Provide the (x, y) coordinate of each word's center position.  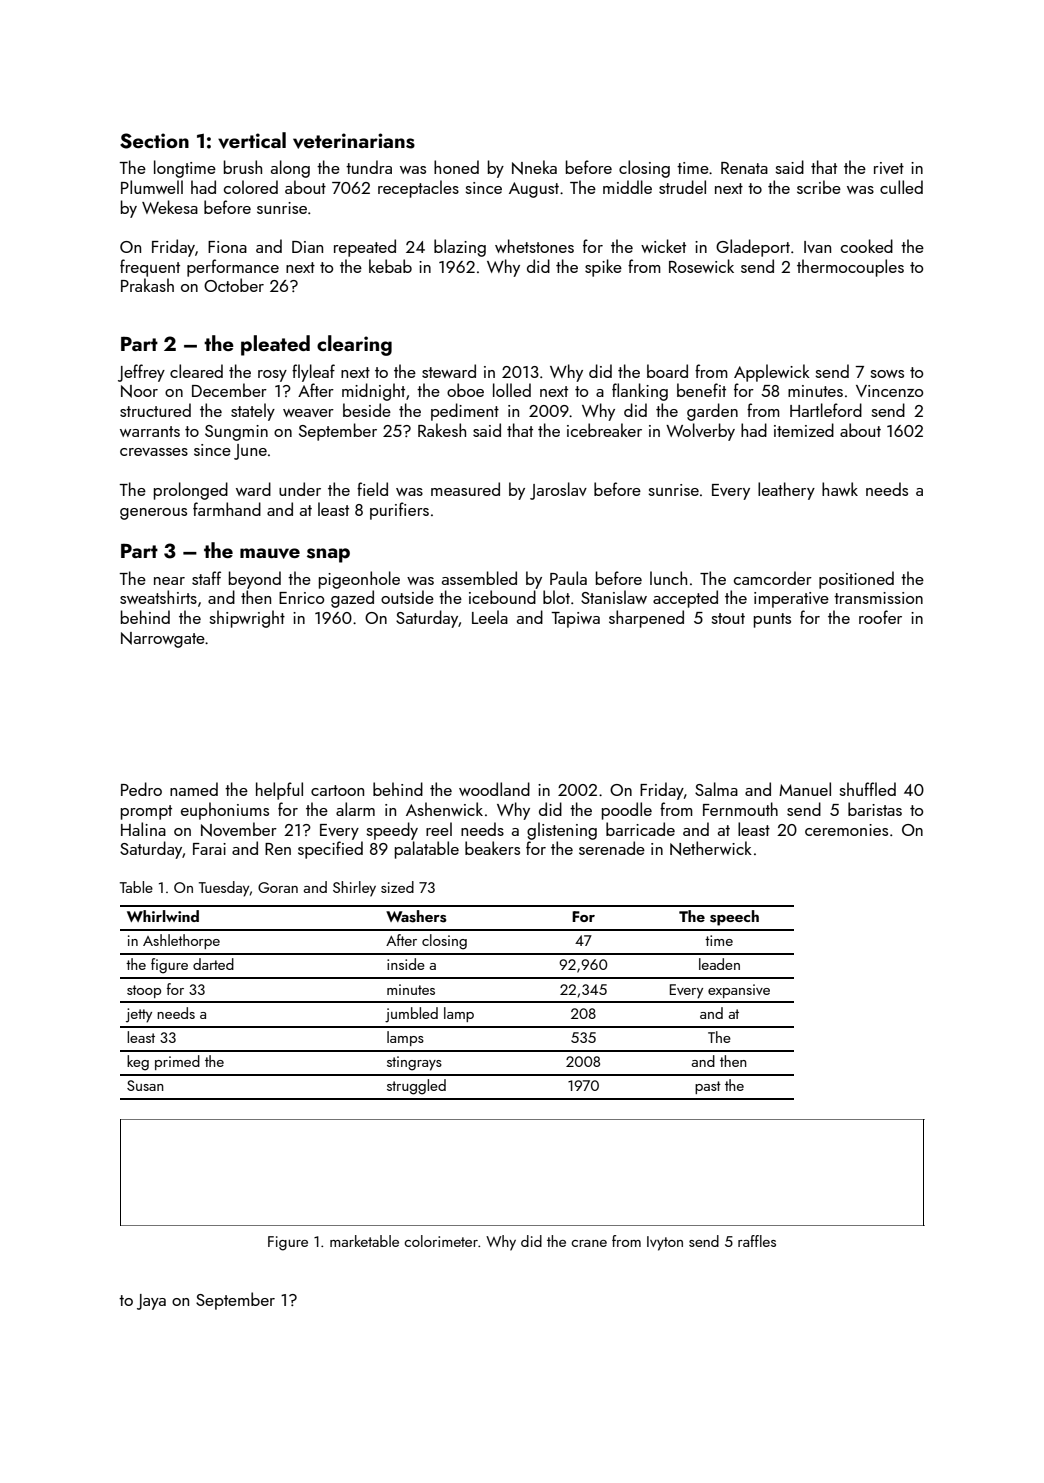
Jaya (151, 1302)
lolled (512, 390)
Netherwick (711, 848)
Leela (490, 617)
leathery (786, 491)
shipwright (247, 619)
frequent (150, 268)
